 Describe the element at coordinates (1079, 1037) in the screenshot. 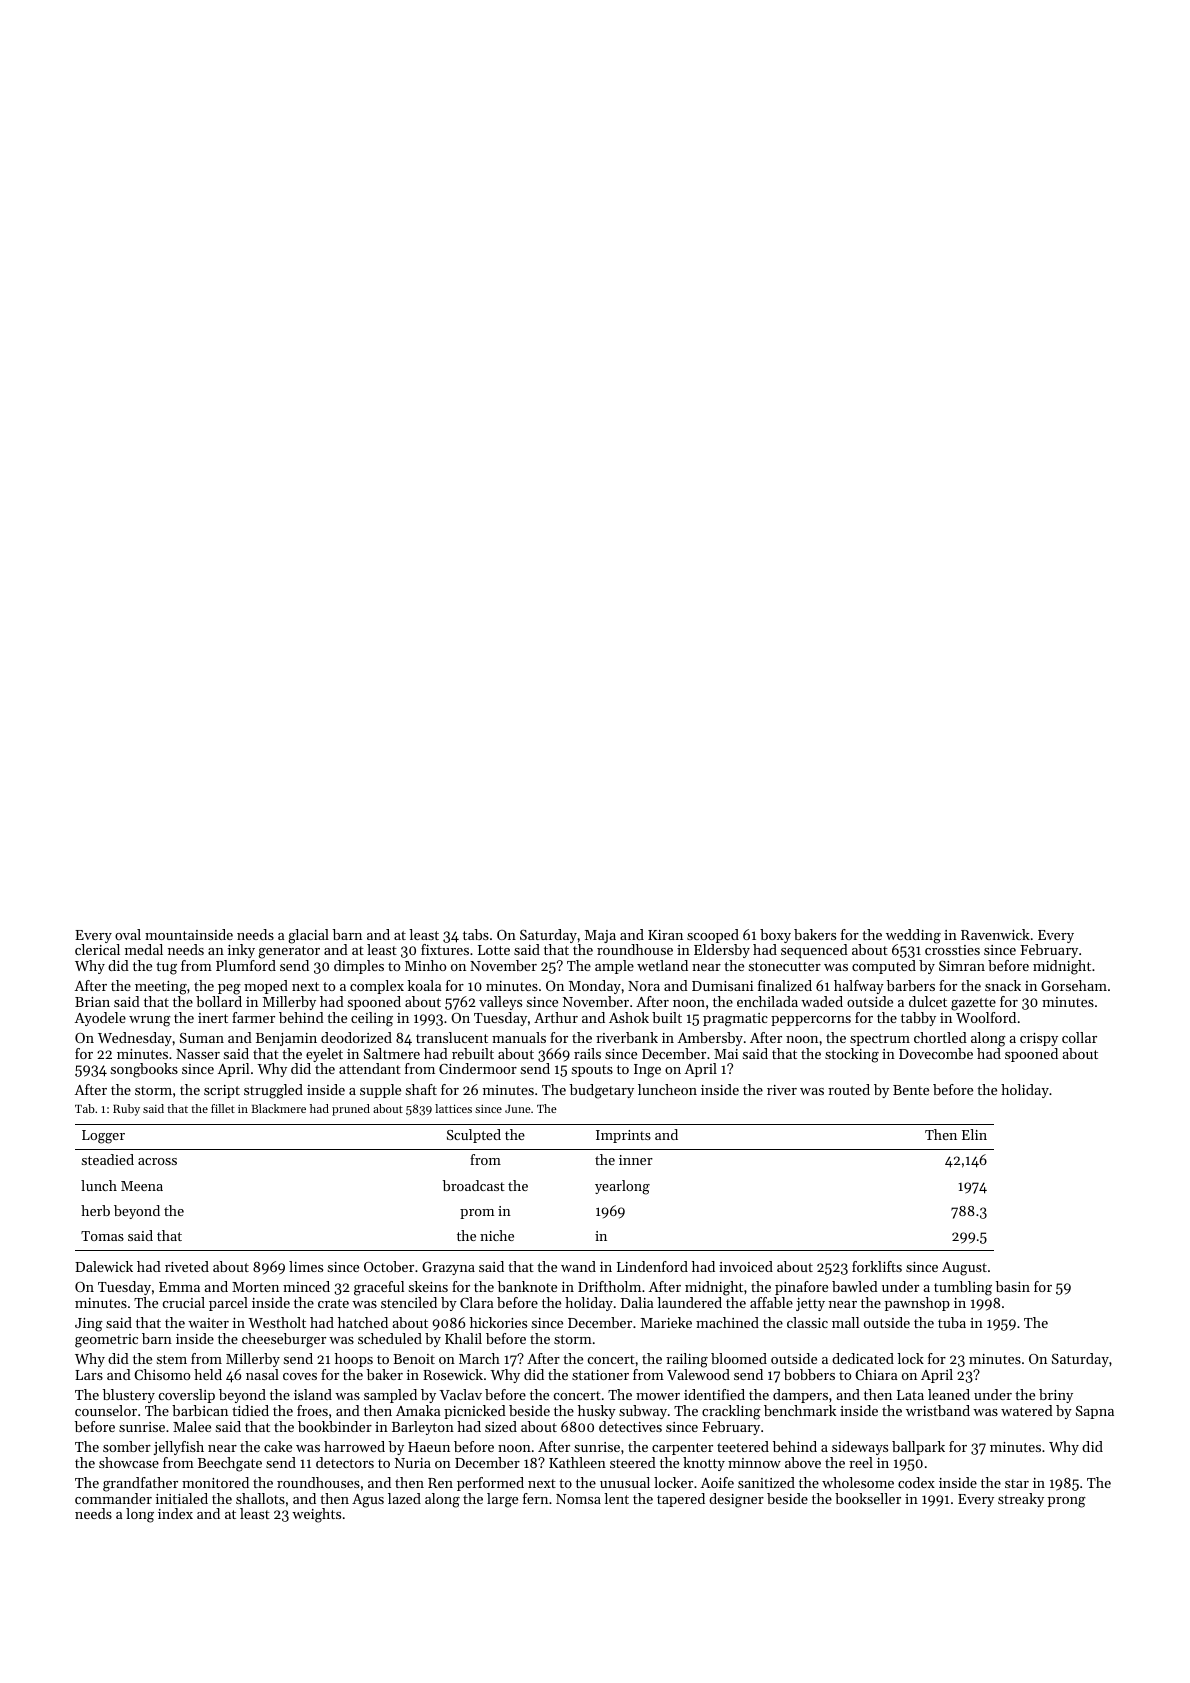

I see `collar` at that location.
